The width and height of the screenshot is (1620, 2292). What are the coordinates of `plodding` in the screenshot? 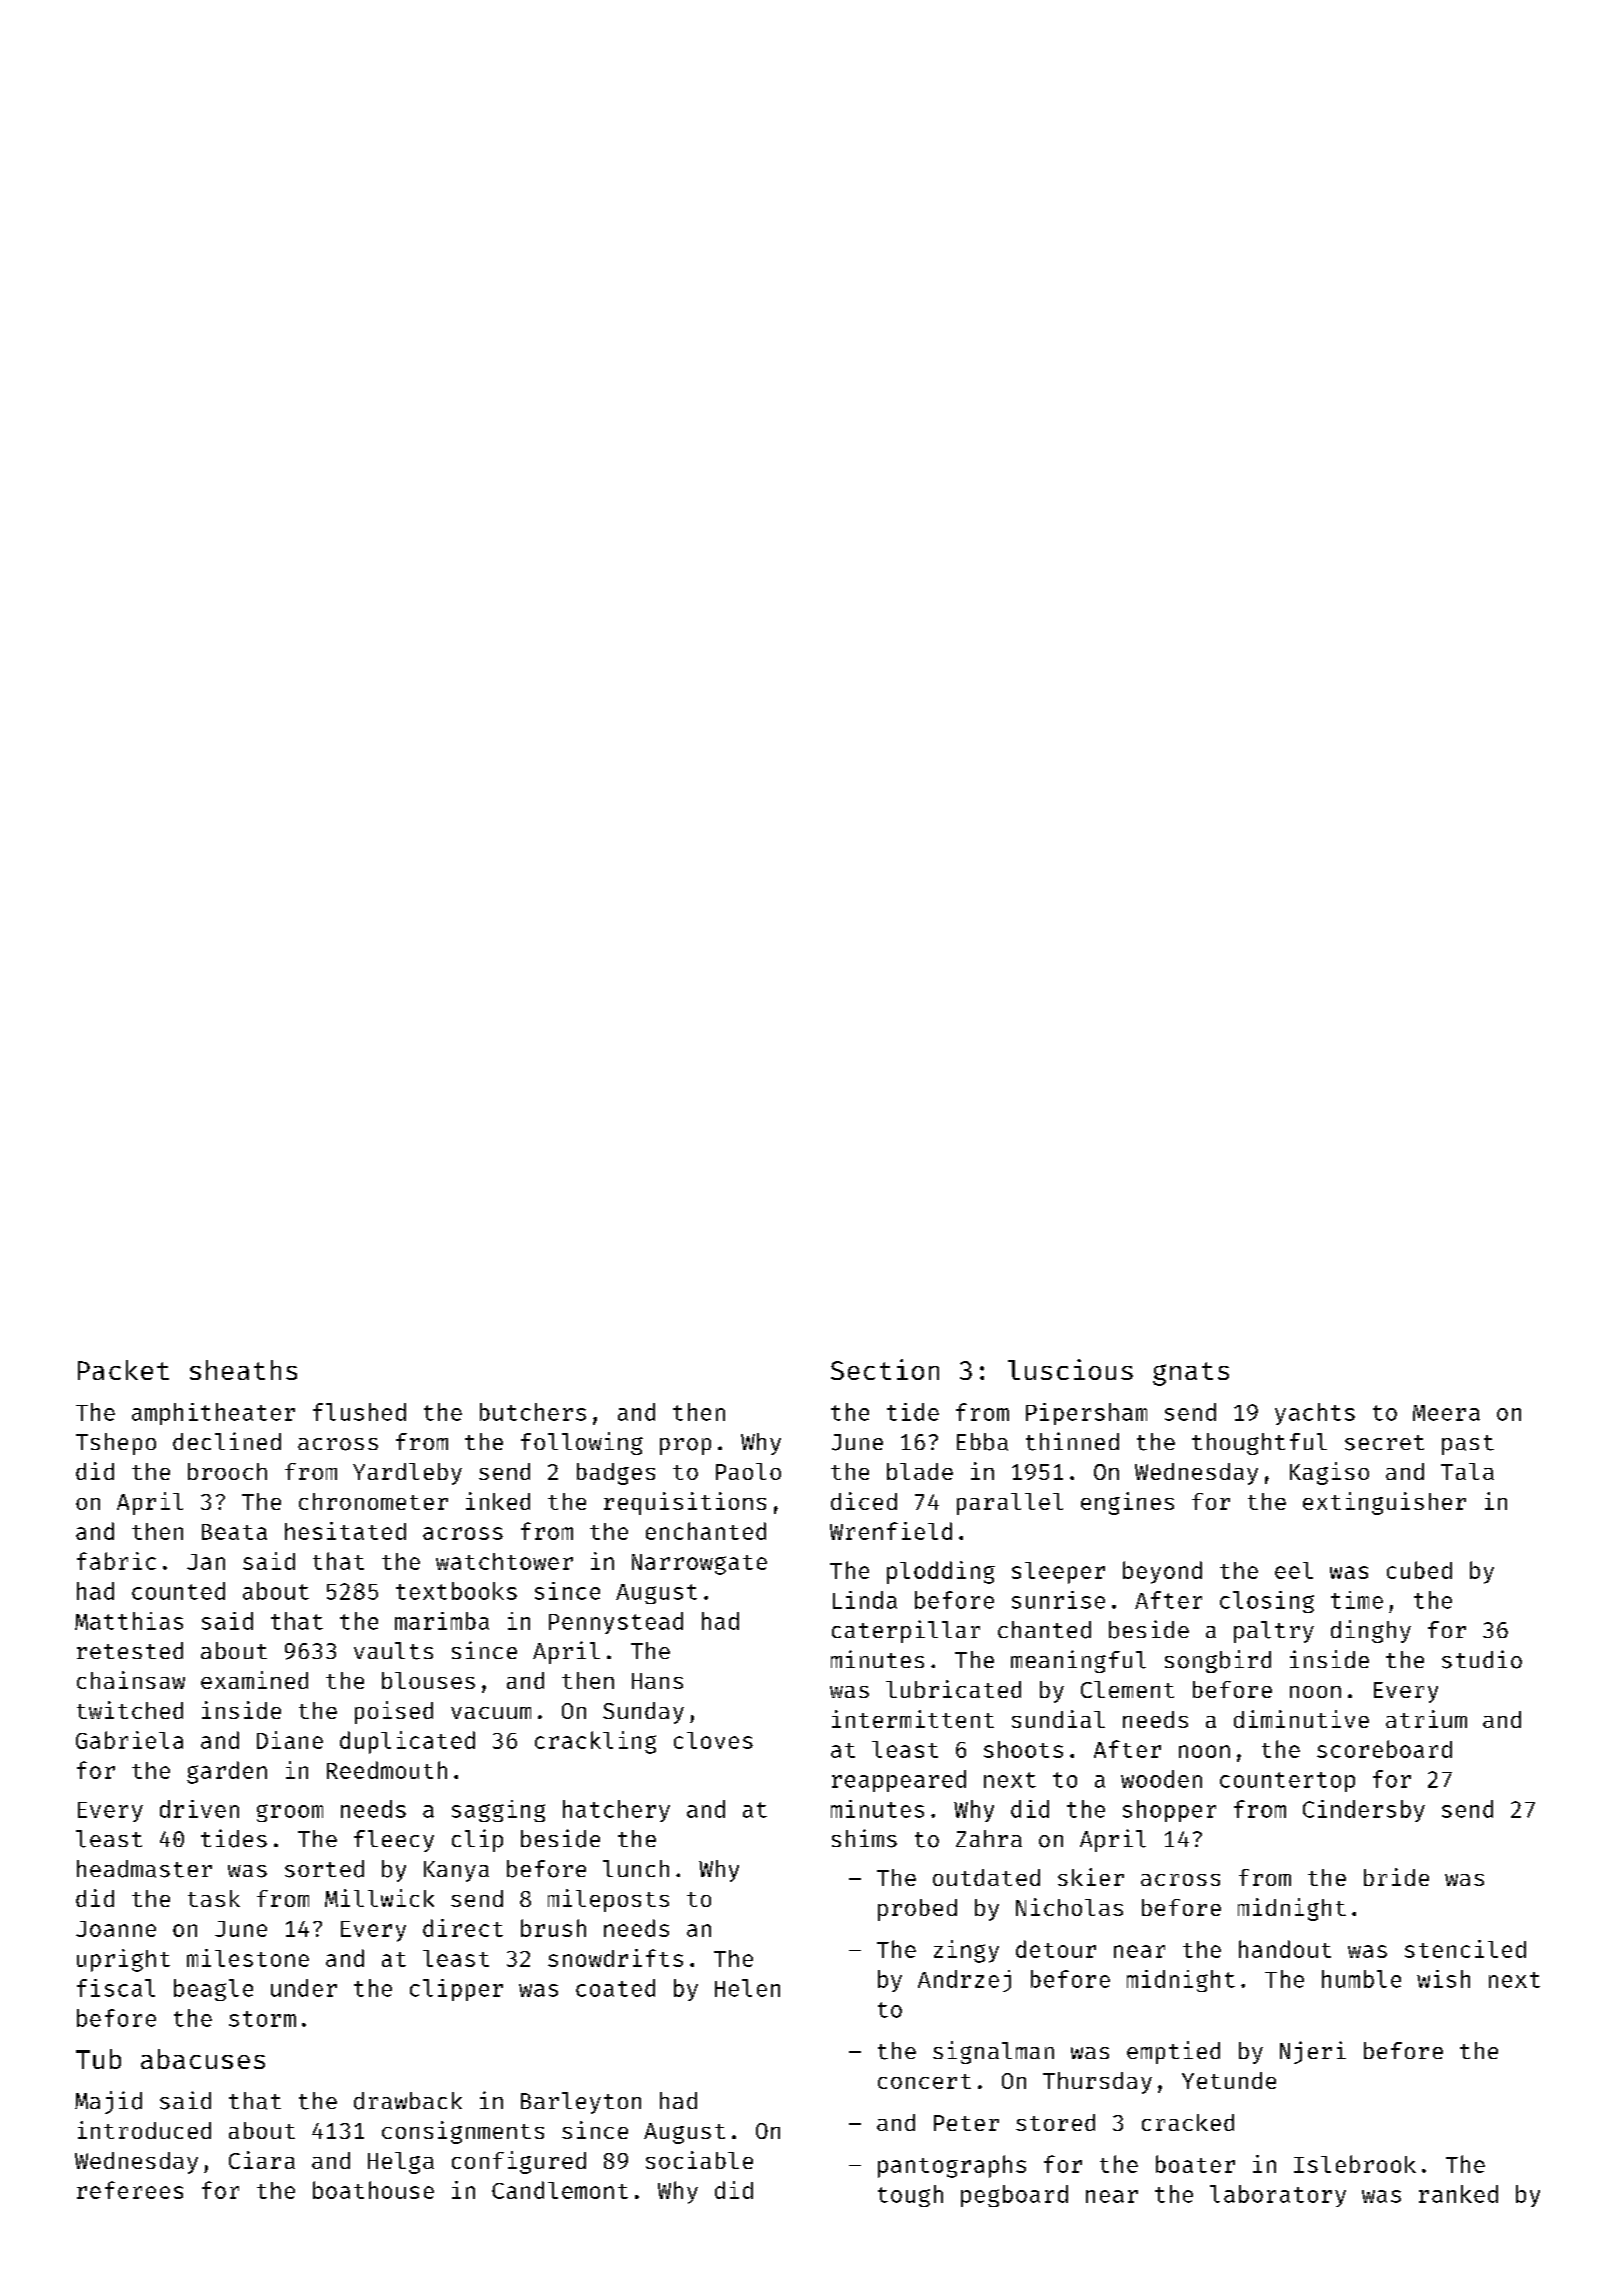 It's located at (941, 1572).
